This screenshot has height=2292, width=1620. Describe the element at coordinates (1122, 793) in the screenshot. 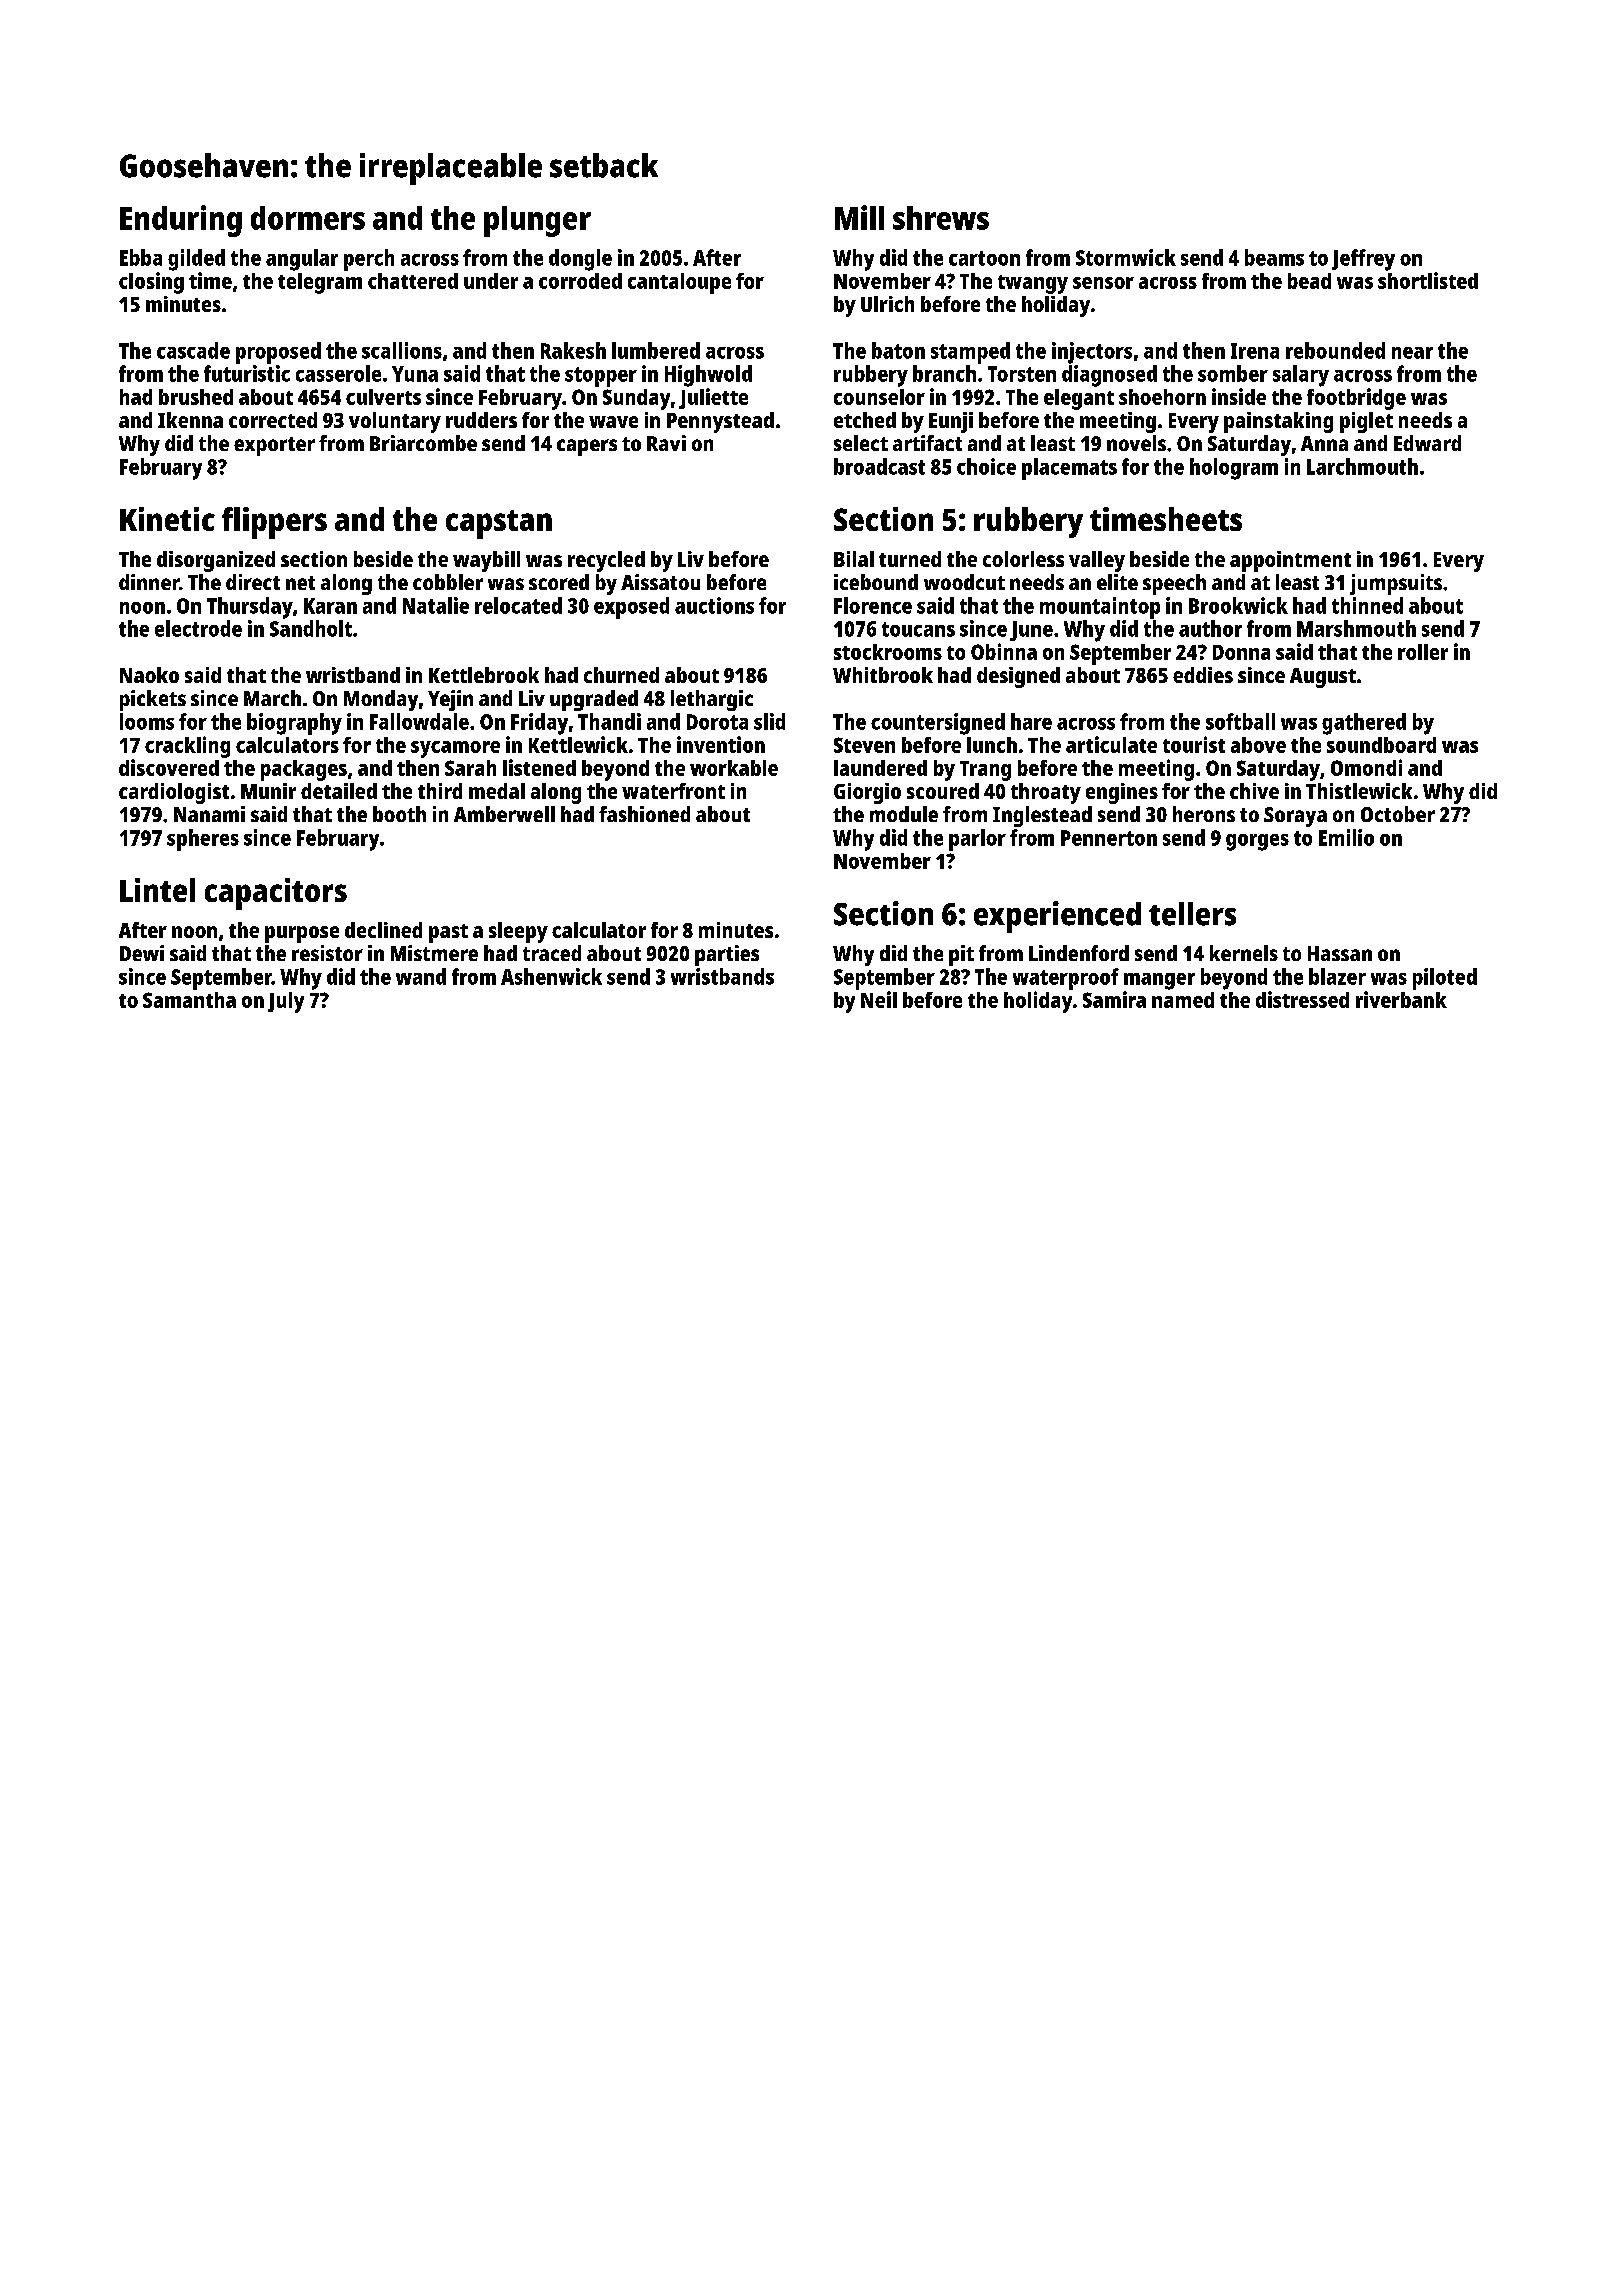

I see `engines` at that location.
